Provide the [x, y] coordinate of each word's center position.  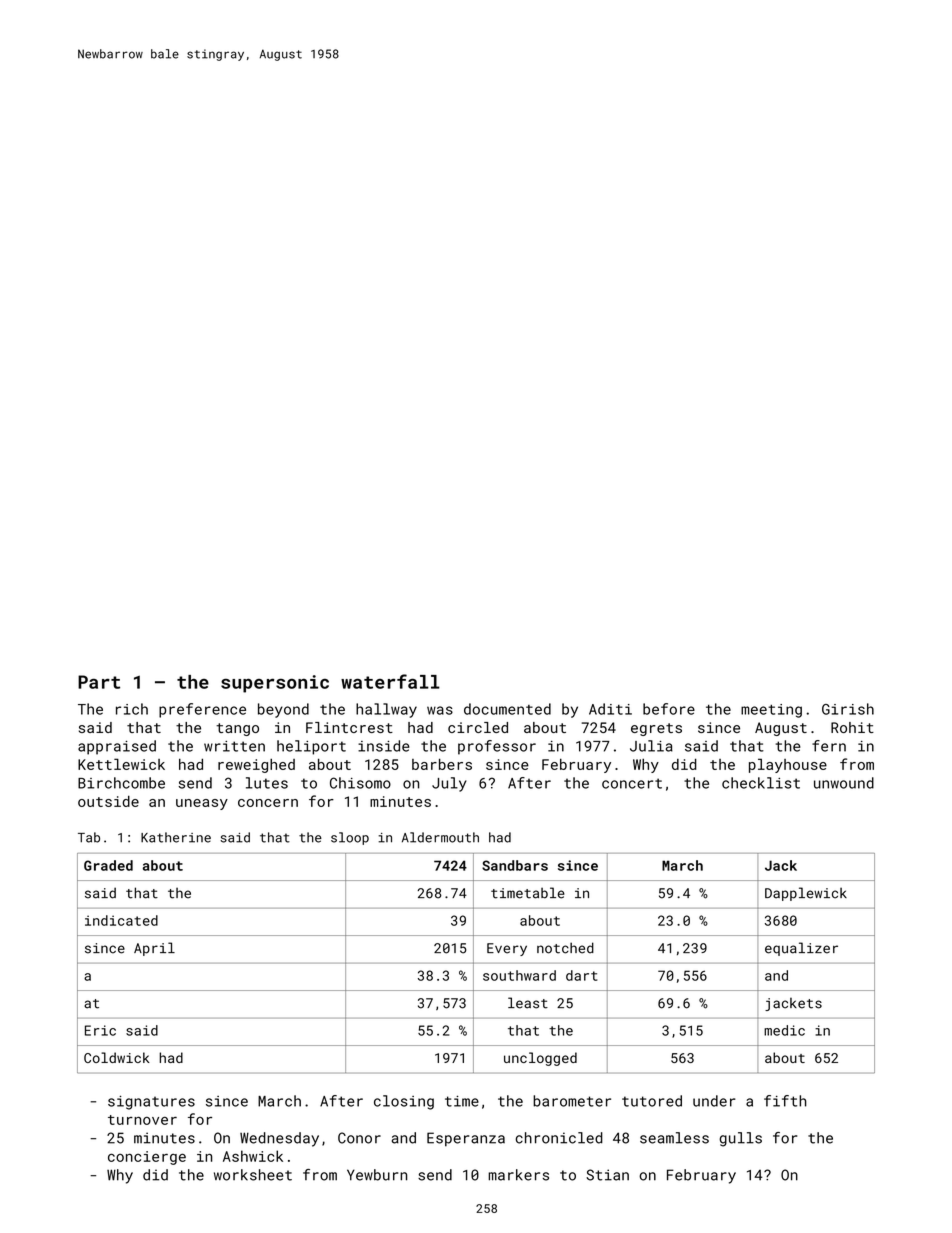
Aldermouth [440, 837]
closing [404, 1102]
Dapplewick [806, 894]
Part [99, 682]
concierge [147, 1158]
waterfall [390, 681]
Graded [108, 865]
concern [268, 803]
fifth [785, 1101]
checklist [761, 783]
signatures [151, 1103]
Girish [848, 709]
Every [507, 949]
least [528, 1003]
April [154, 949]
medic [784, 1030]
